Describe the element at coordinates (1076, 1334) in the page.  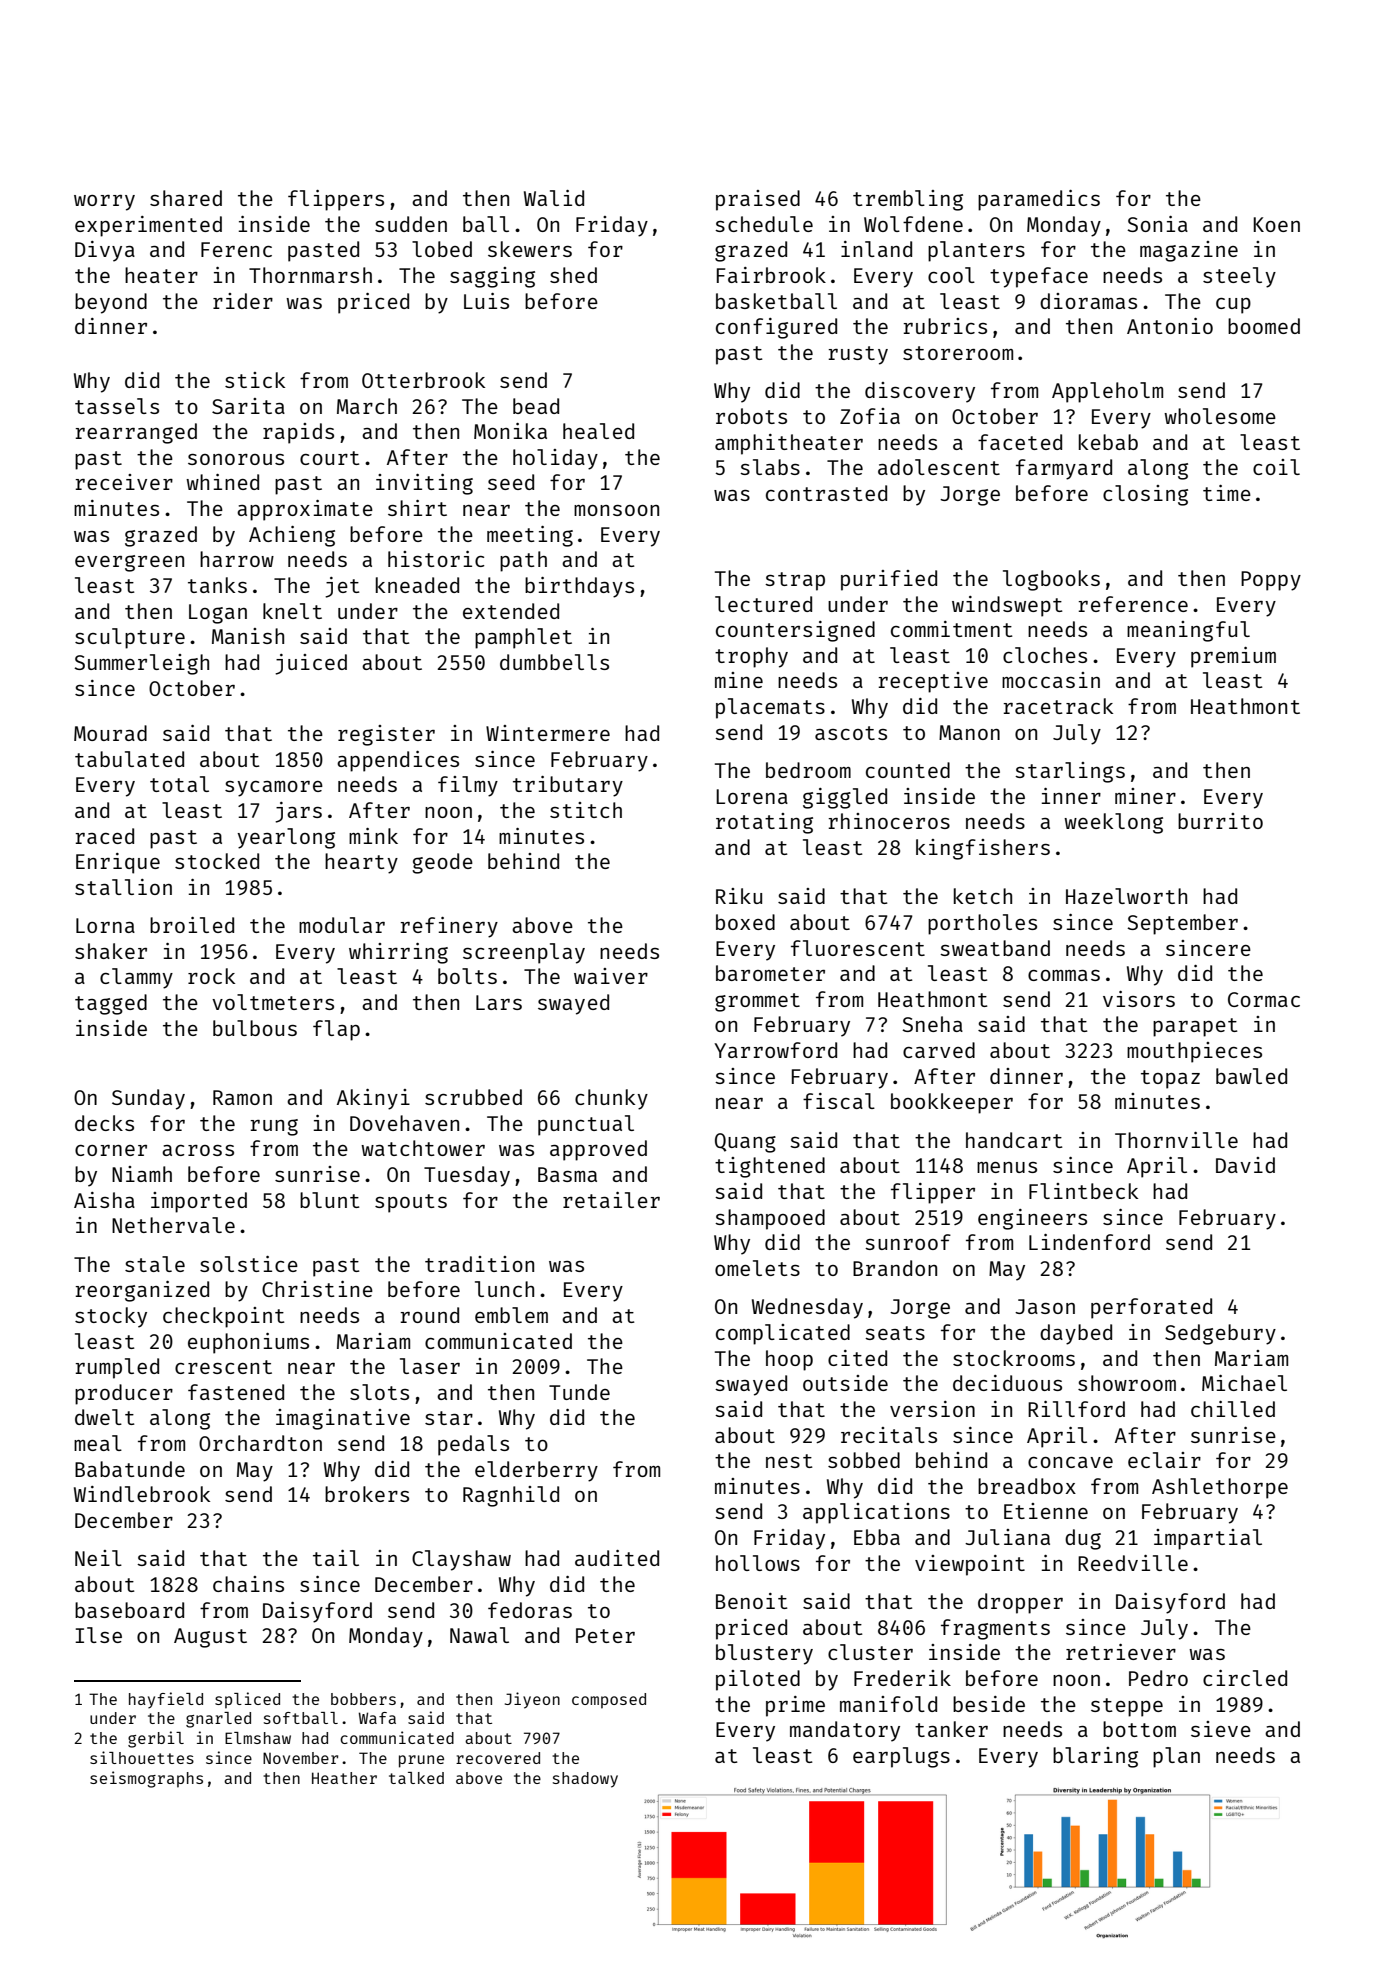
I see `daybed` at that location.
